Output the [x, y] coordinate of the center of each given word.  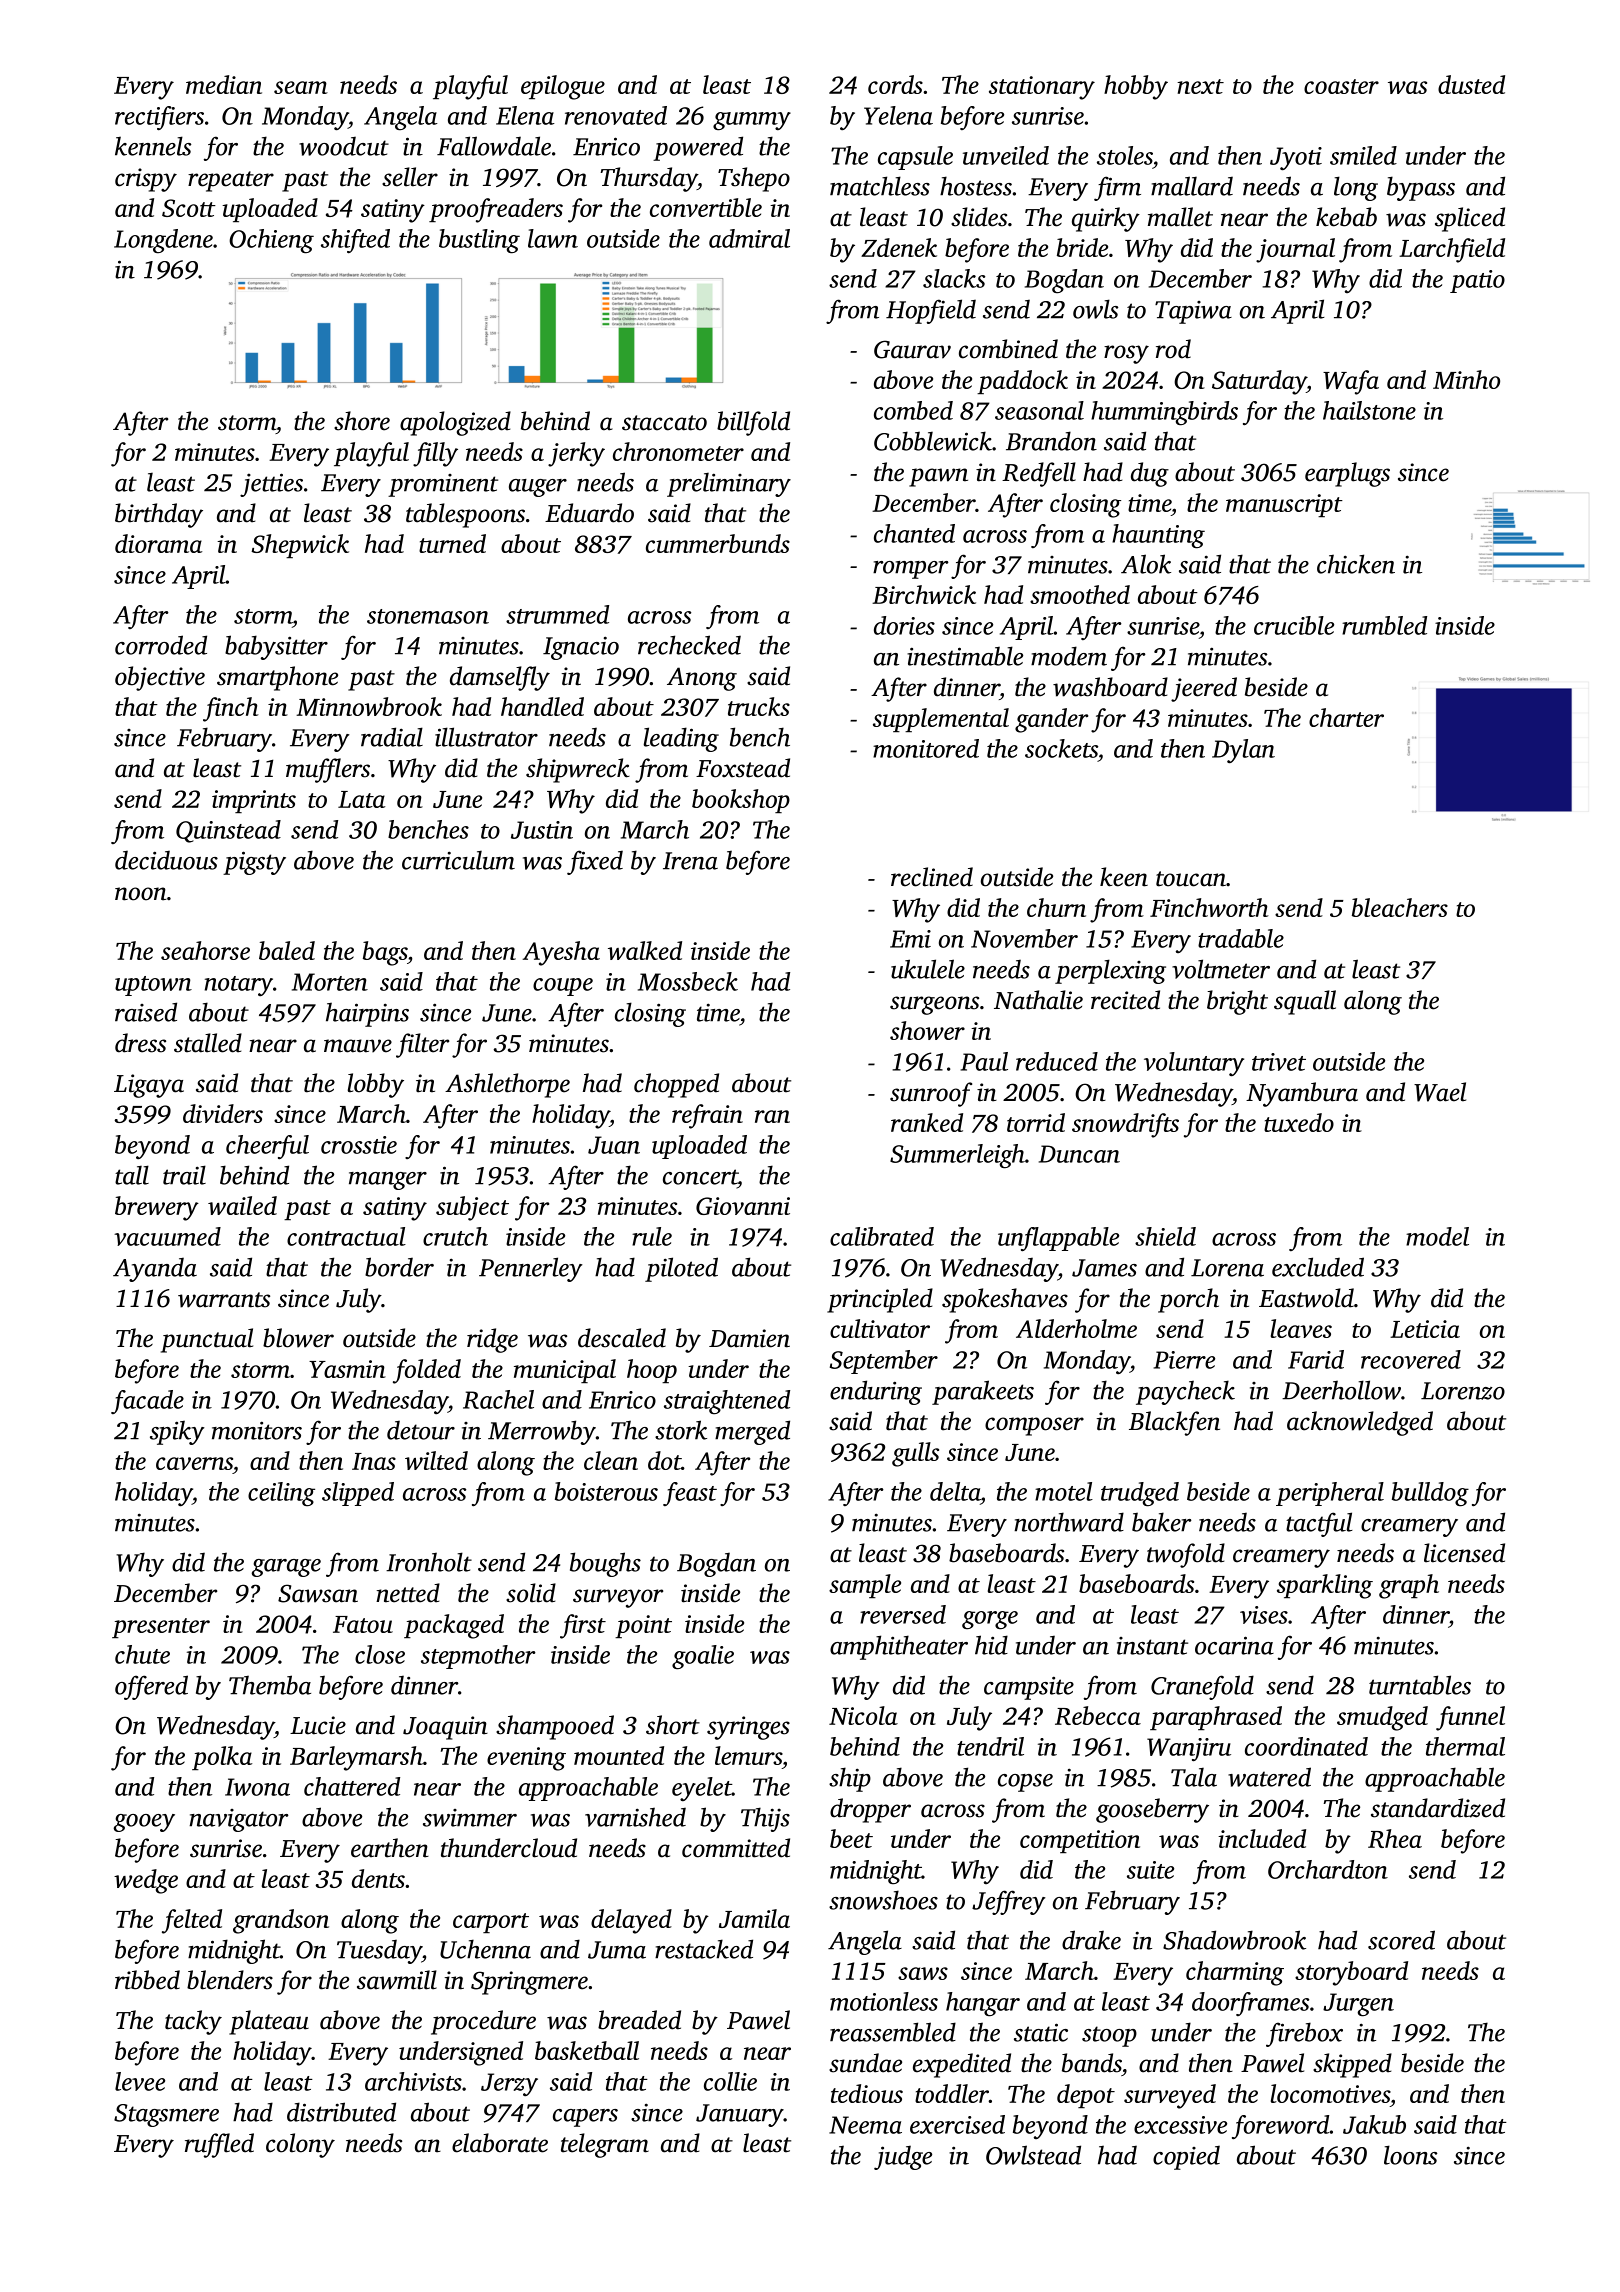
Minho [1466, 379]
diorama [158, 543]
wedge [146, 1881]
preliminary [729, 485]
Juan [614, 1145]
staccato [664, 423]
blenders [230, 1980]
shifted [355, 241]
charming [1235, 1973]
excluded [1318, 1267]
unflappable [1058, 1239]
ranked [927, 1122]
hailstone [1369, 410]
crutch [455, 1236]
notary [239, 986]
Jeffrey [1009, 1902]
